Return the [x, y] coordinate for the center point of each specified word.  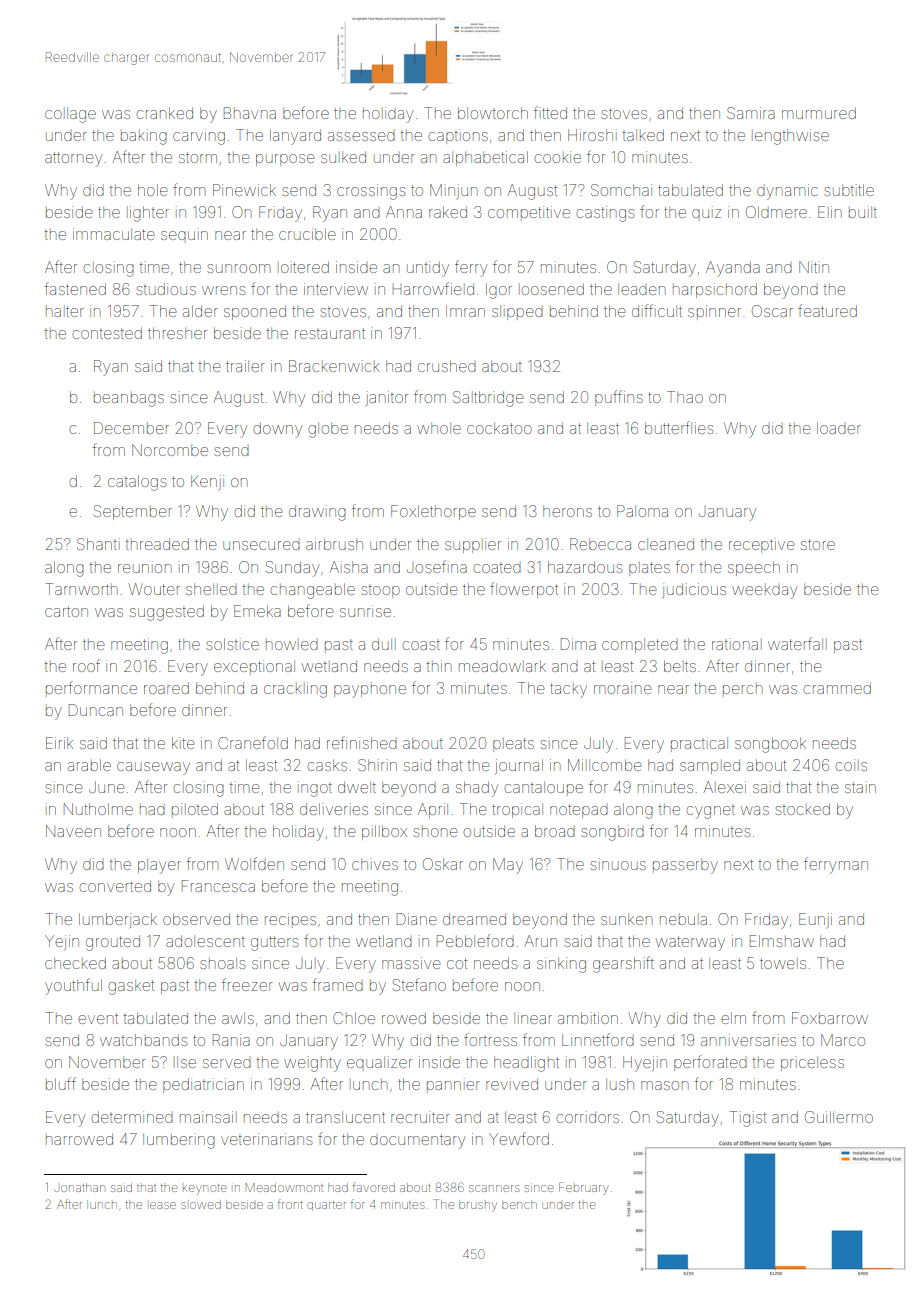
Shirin [377, 765]
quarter [326, 1206]
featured [827, 310]
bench [519, 1205]
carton [66, 611]
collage [70, 115]
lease [163, 1205]
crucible [307, 234]
